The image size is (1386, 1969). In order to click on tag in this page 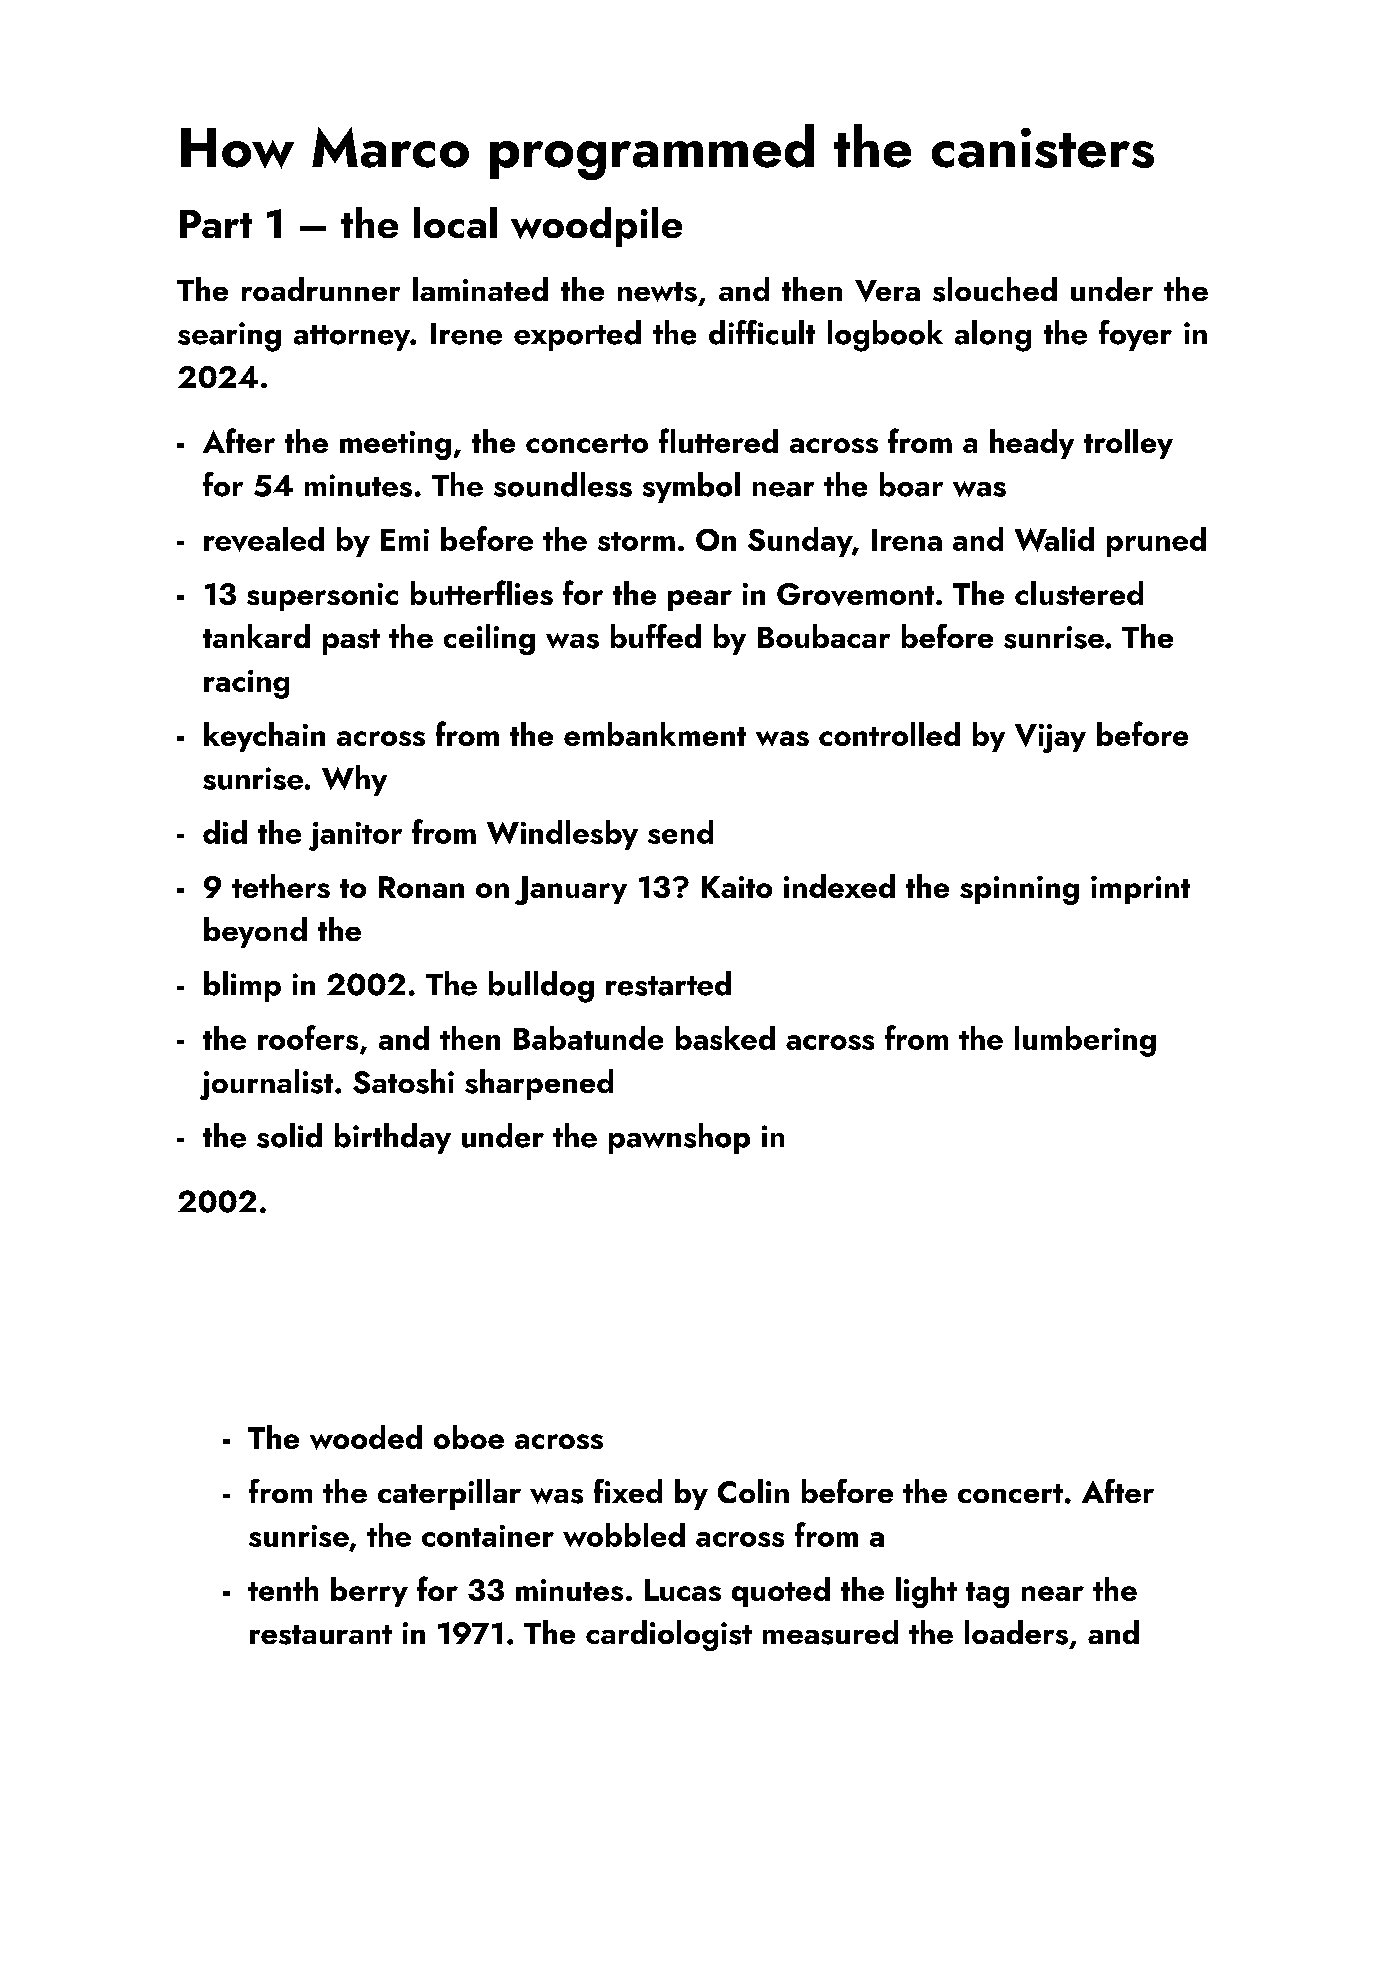, I will do `click(987, 1595)`.
